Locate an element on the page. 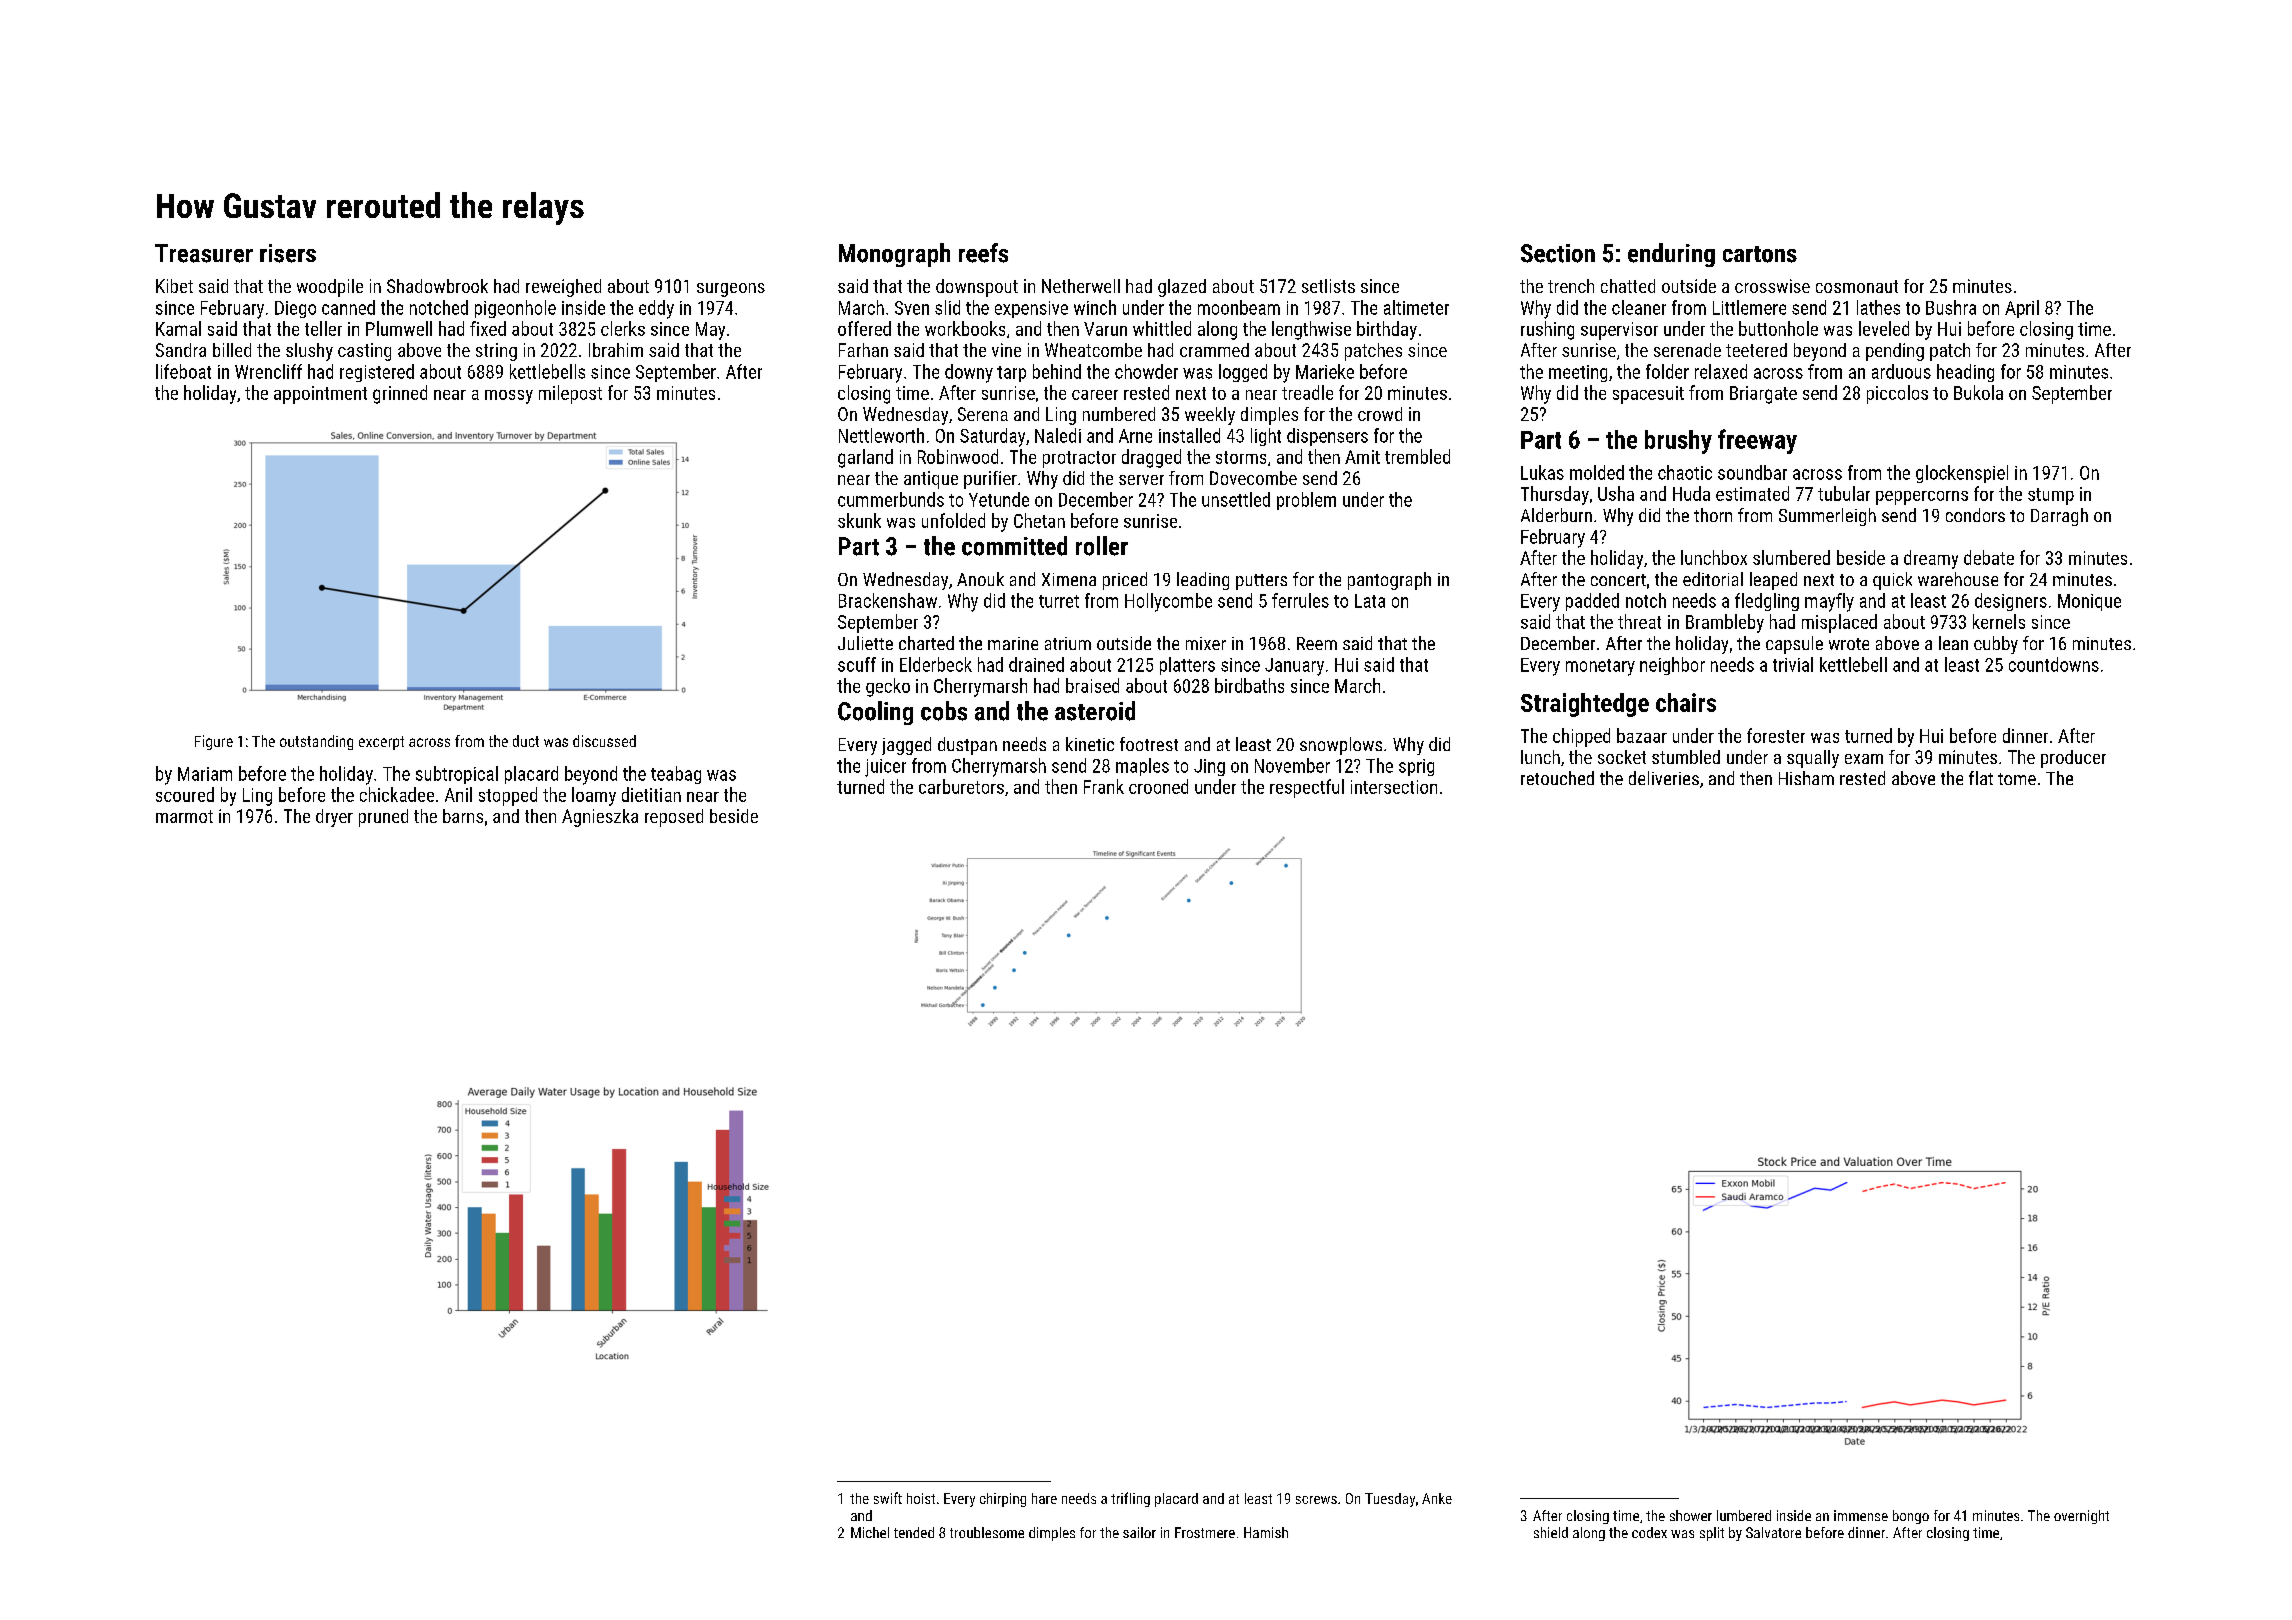 Image resolution: width=2292 pixels, height=1620 pixels. bongo is located at coordinates (1911, 1517).
